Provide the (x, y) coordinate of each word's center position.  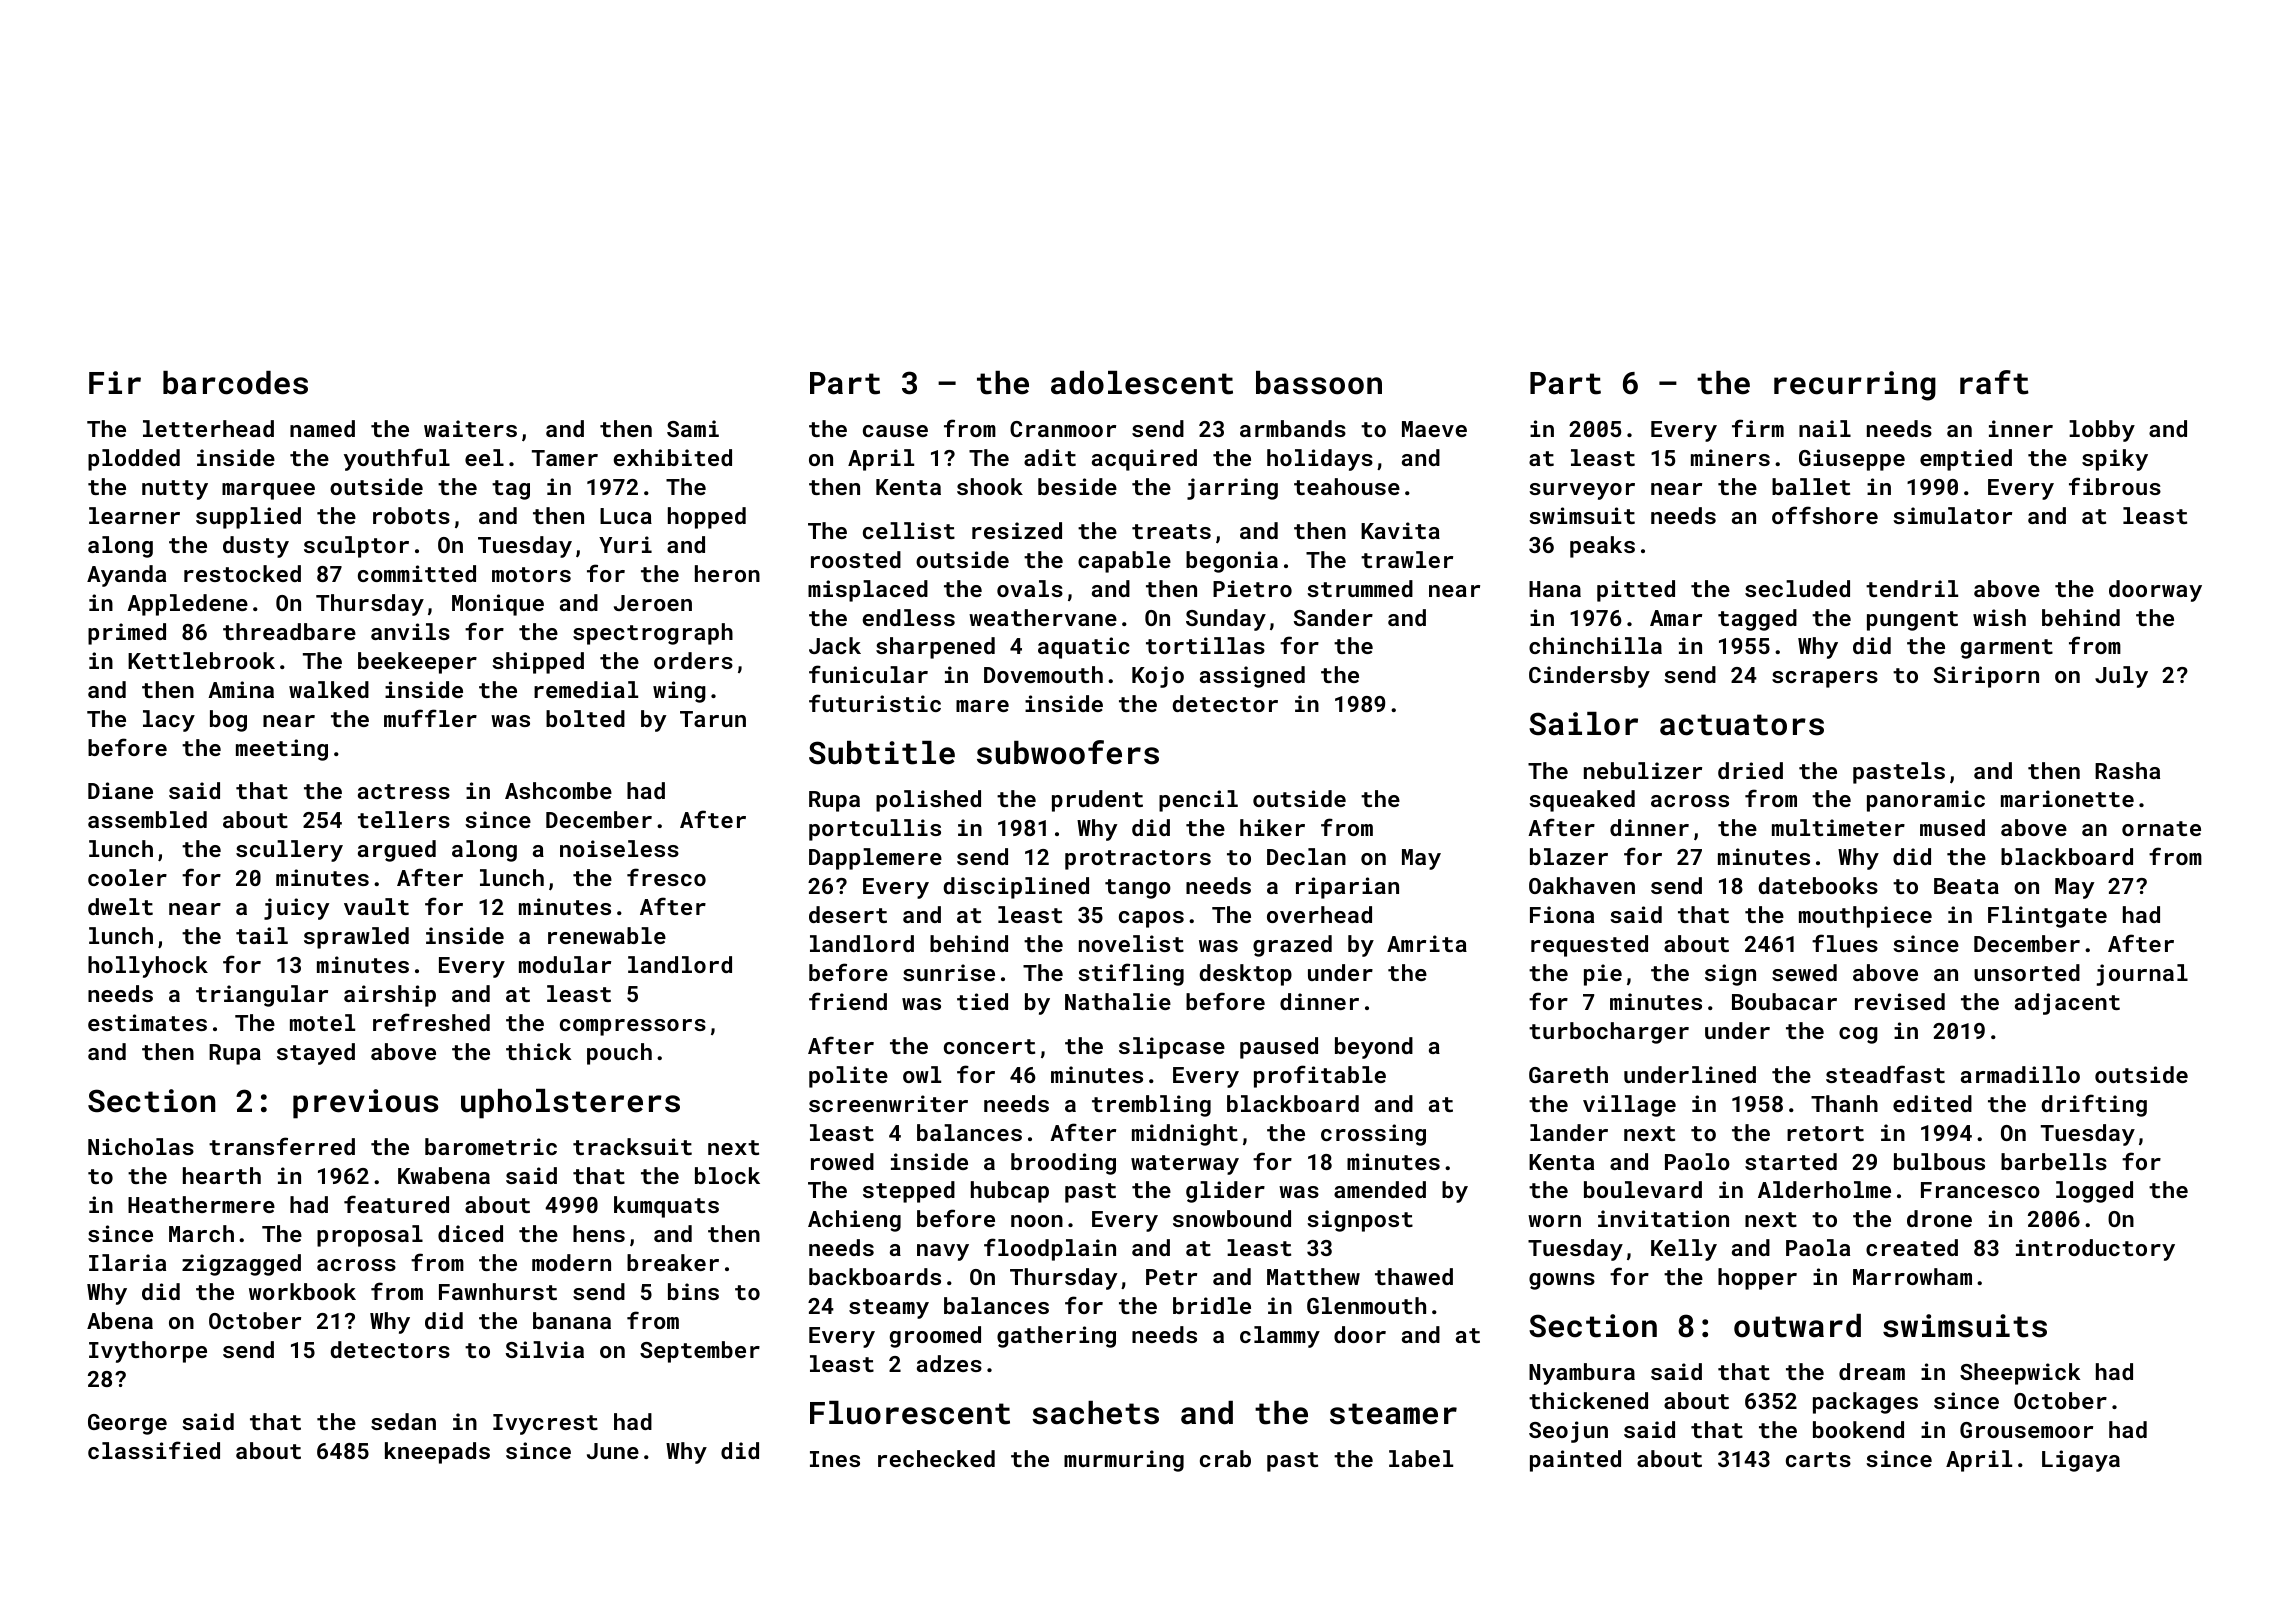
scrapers (1825, 679)
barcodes (235, 383)
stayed (316, 1054)
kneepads (437, 1453)
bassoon (1319, 383)
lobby (2102, 431)
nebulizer (1643, 770)
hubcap (1010, 1192)
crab (1225, 1458)
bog (228, 721)
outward (1797, 1326)
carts (1818, 1459)
